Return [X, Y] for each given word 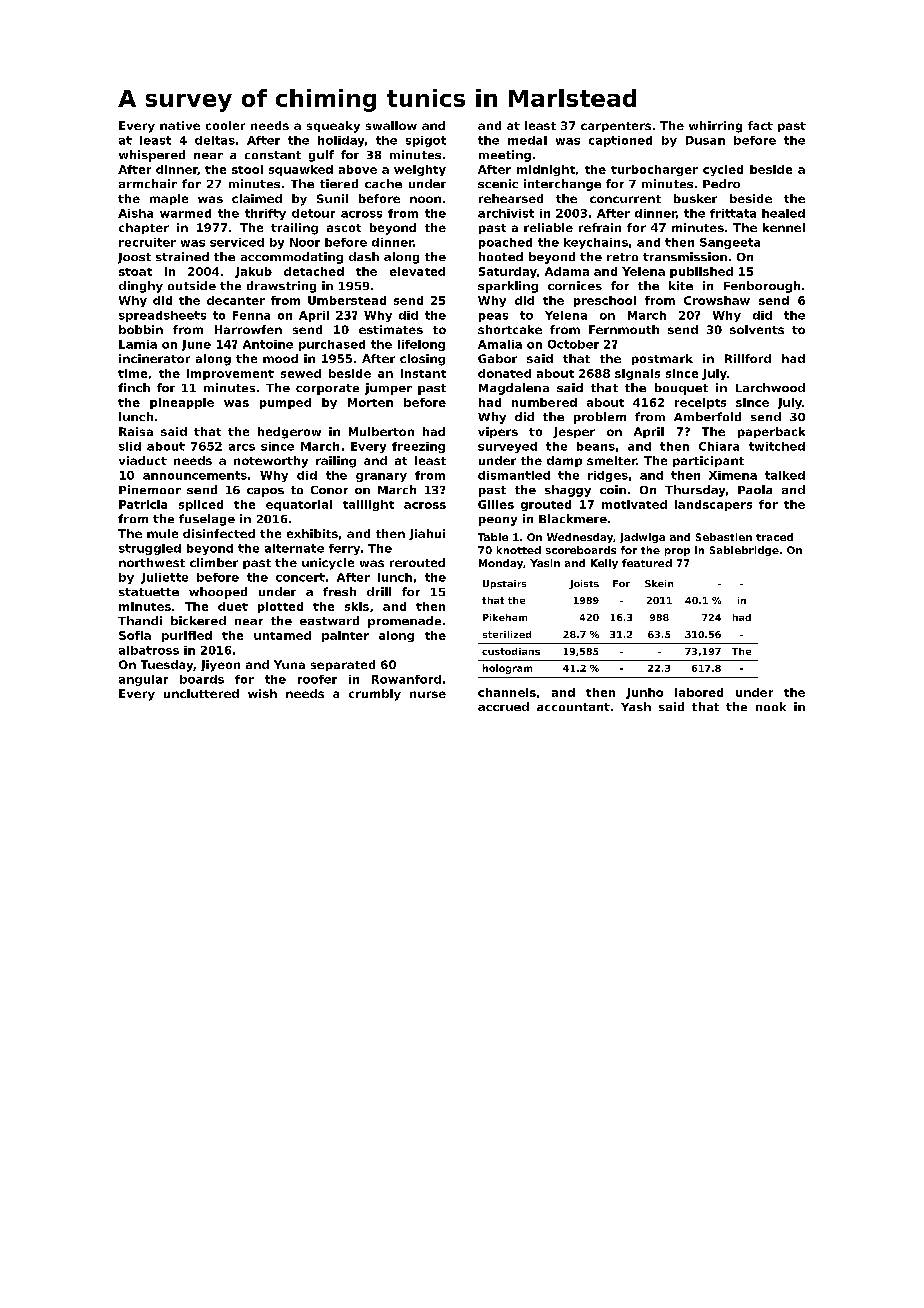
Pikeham [505, 617]
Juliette [164, 578]
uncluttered [201, 693]
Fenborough [762, 287]
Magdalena [514, 389]
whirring [715, 127]
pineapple [182, 403]
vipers [498, 432]
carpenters [616, 127]
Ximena [733, 475]
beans [596, 446]
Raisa [136, 431]
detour [313, 213]
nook [771, 706]
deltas [215, 140]
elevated [417, 271]
